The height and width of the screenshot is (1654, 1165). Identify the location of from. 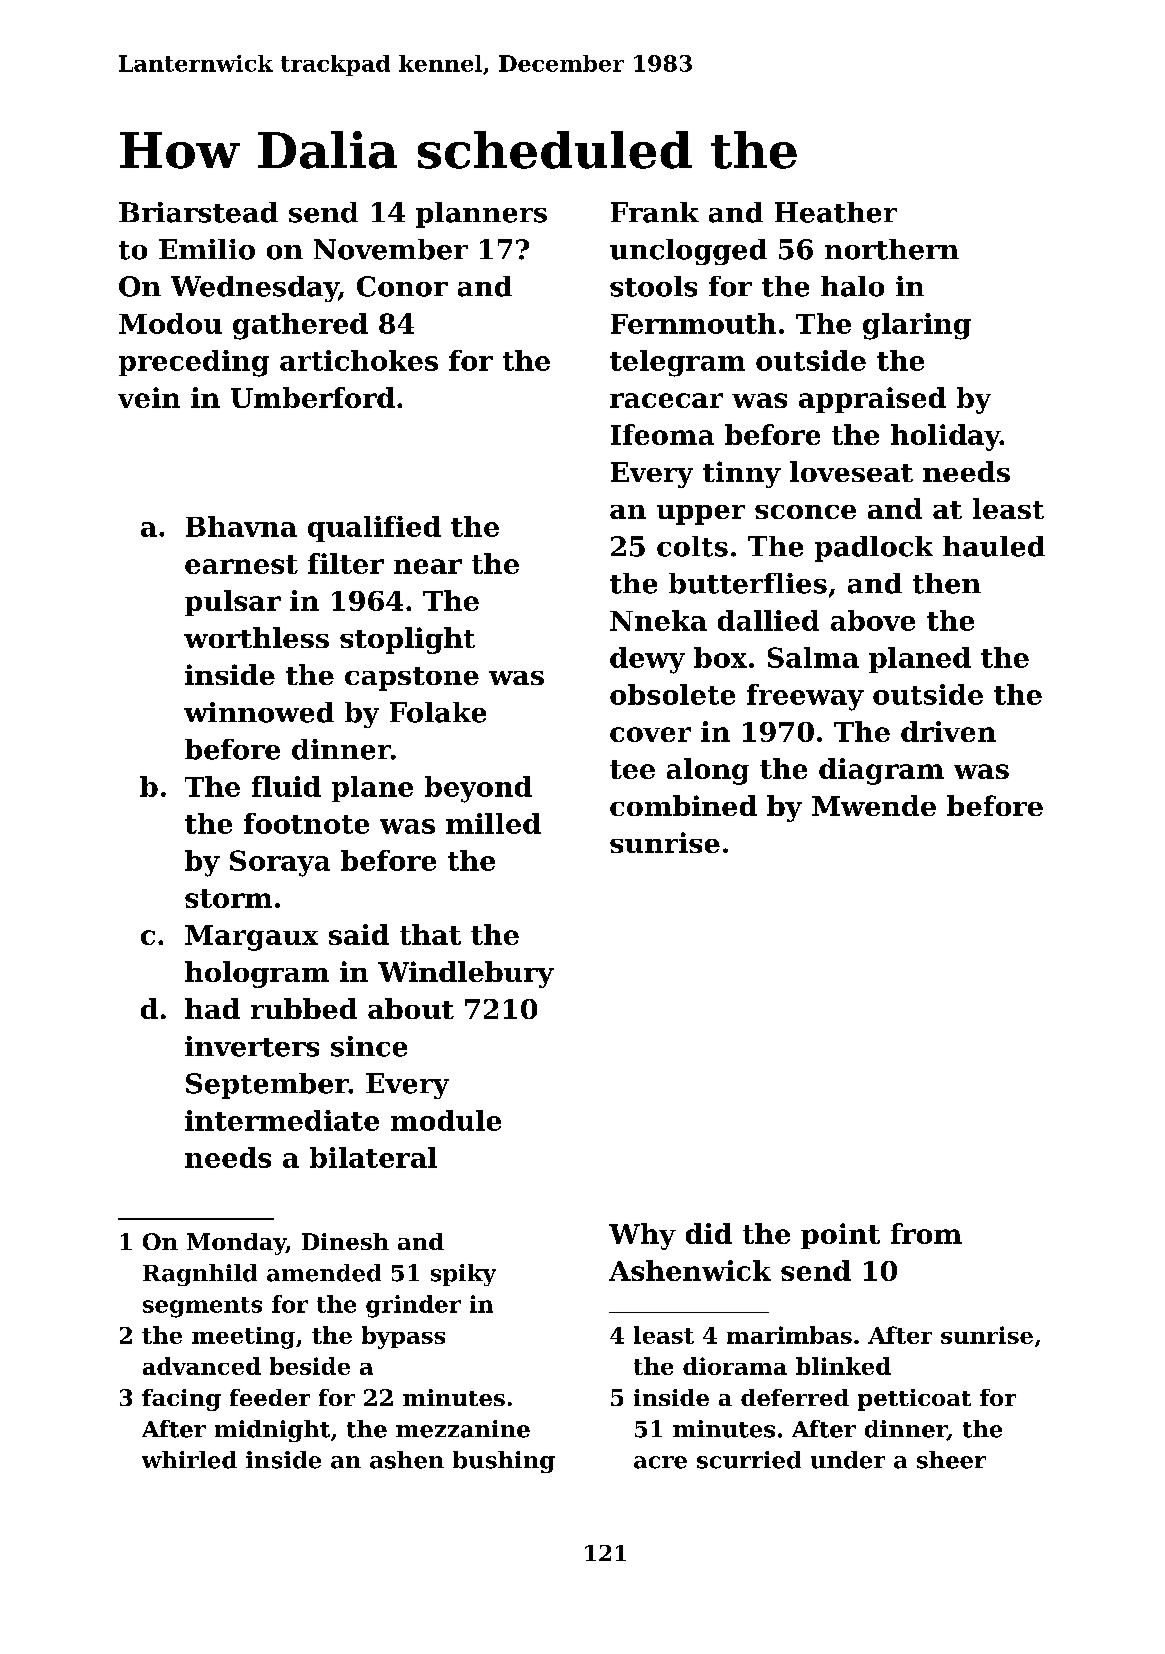
(926, 1233).
